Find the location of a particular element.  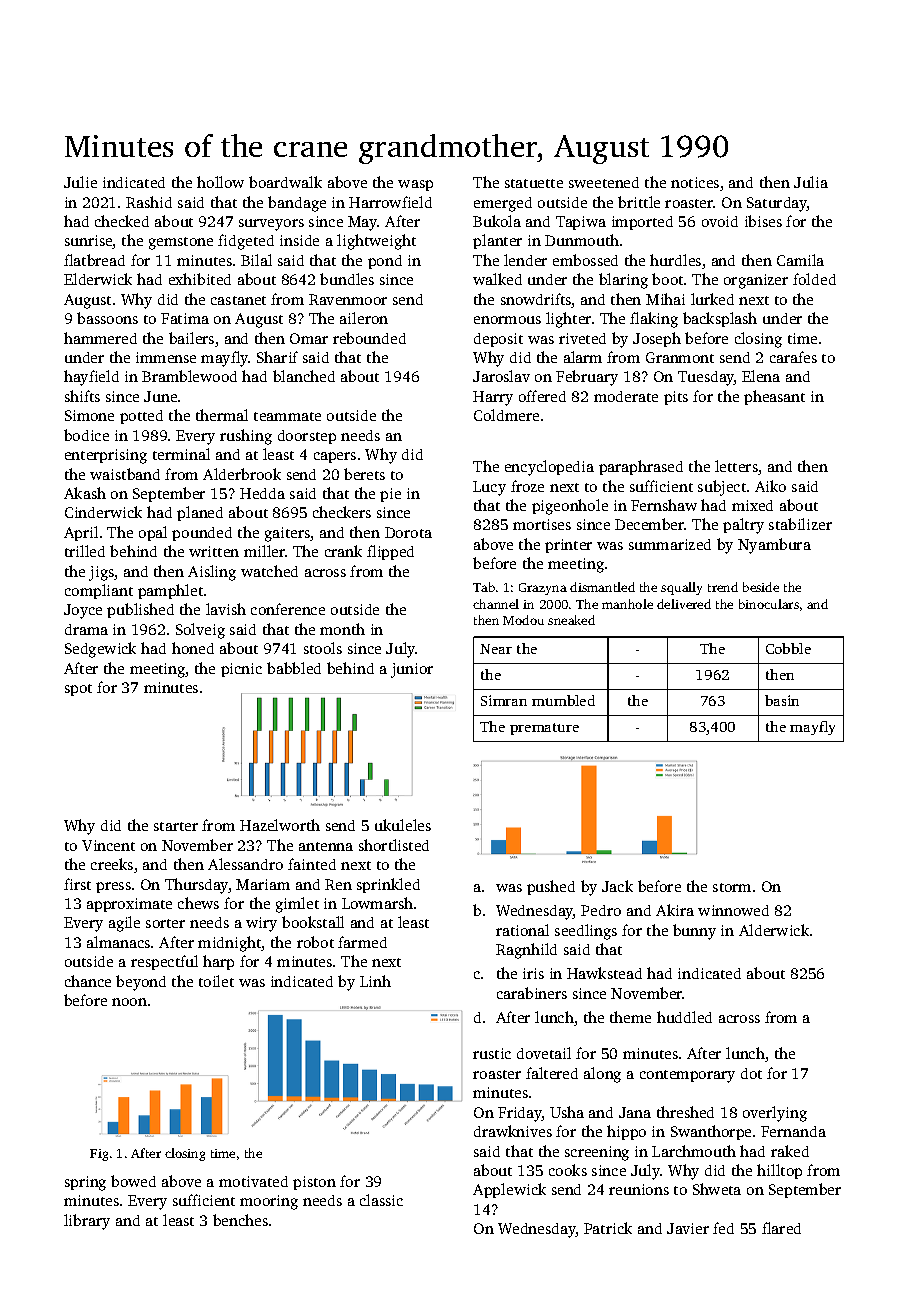

alarm is located at coordinates (583, 357).
